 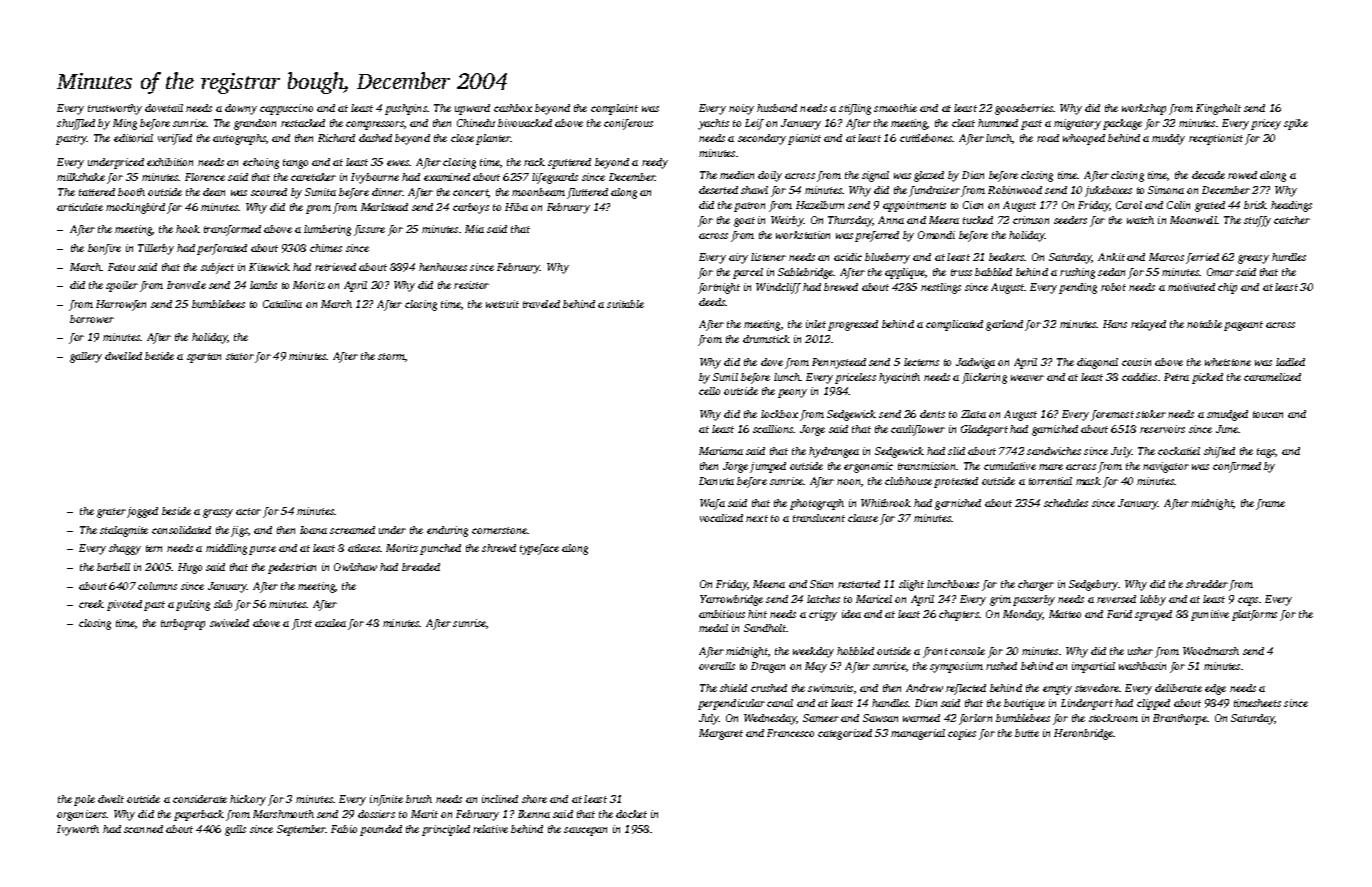 I want to click on hickory, so click(x=248, y=800).
